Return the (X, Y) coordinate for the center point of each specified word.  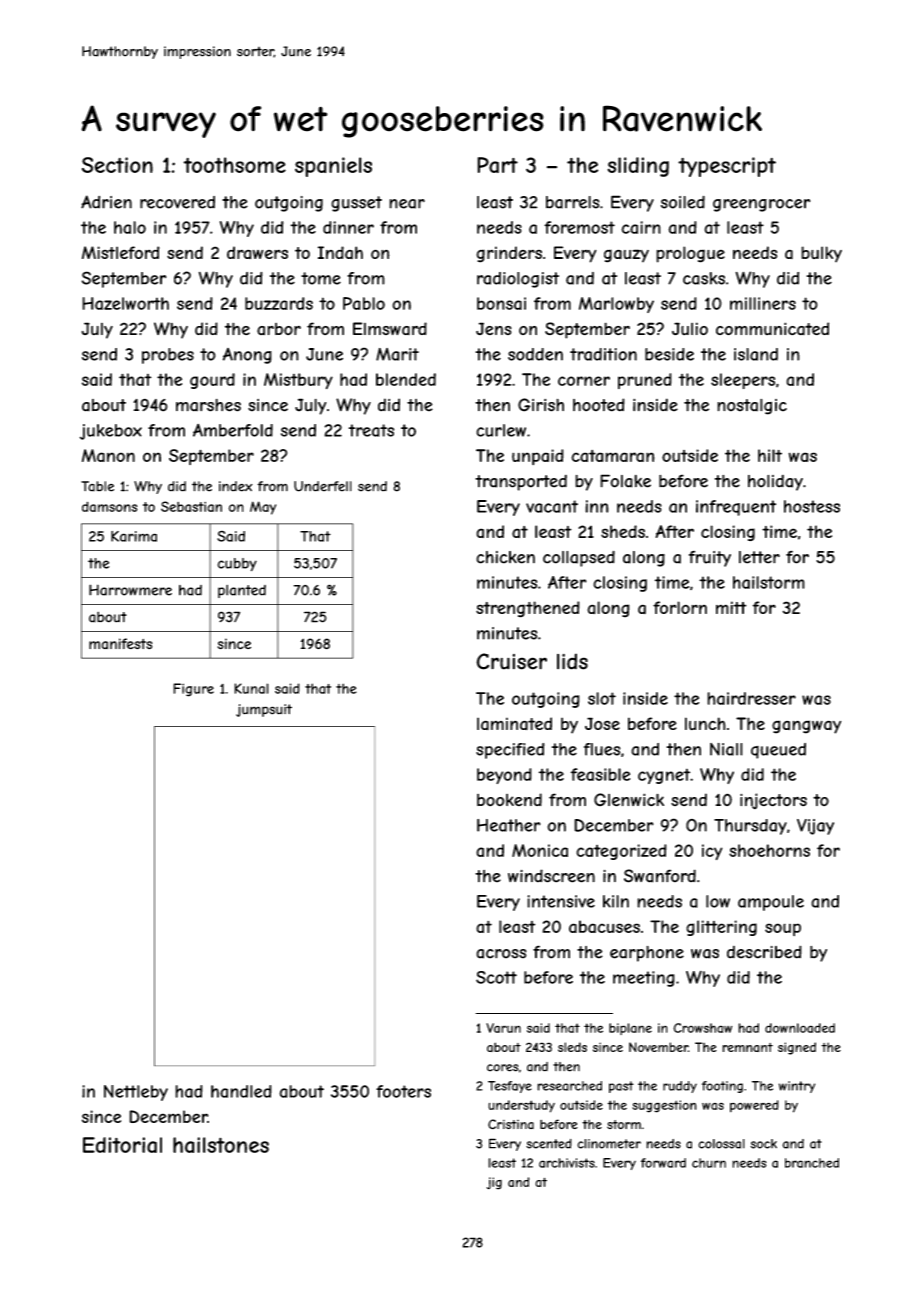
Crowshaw (702, 1028)
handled (241, 1091)
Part (497, 165)
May (263, 508)
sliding (638, 167)
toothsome (234, 165)
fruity (710, 559)
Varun (503, 1028)
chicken (505, 557)
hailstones (221, 1145)
